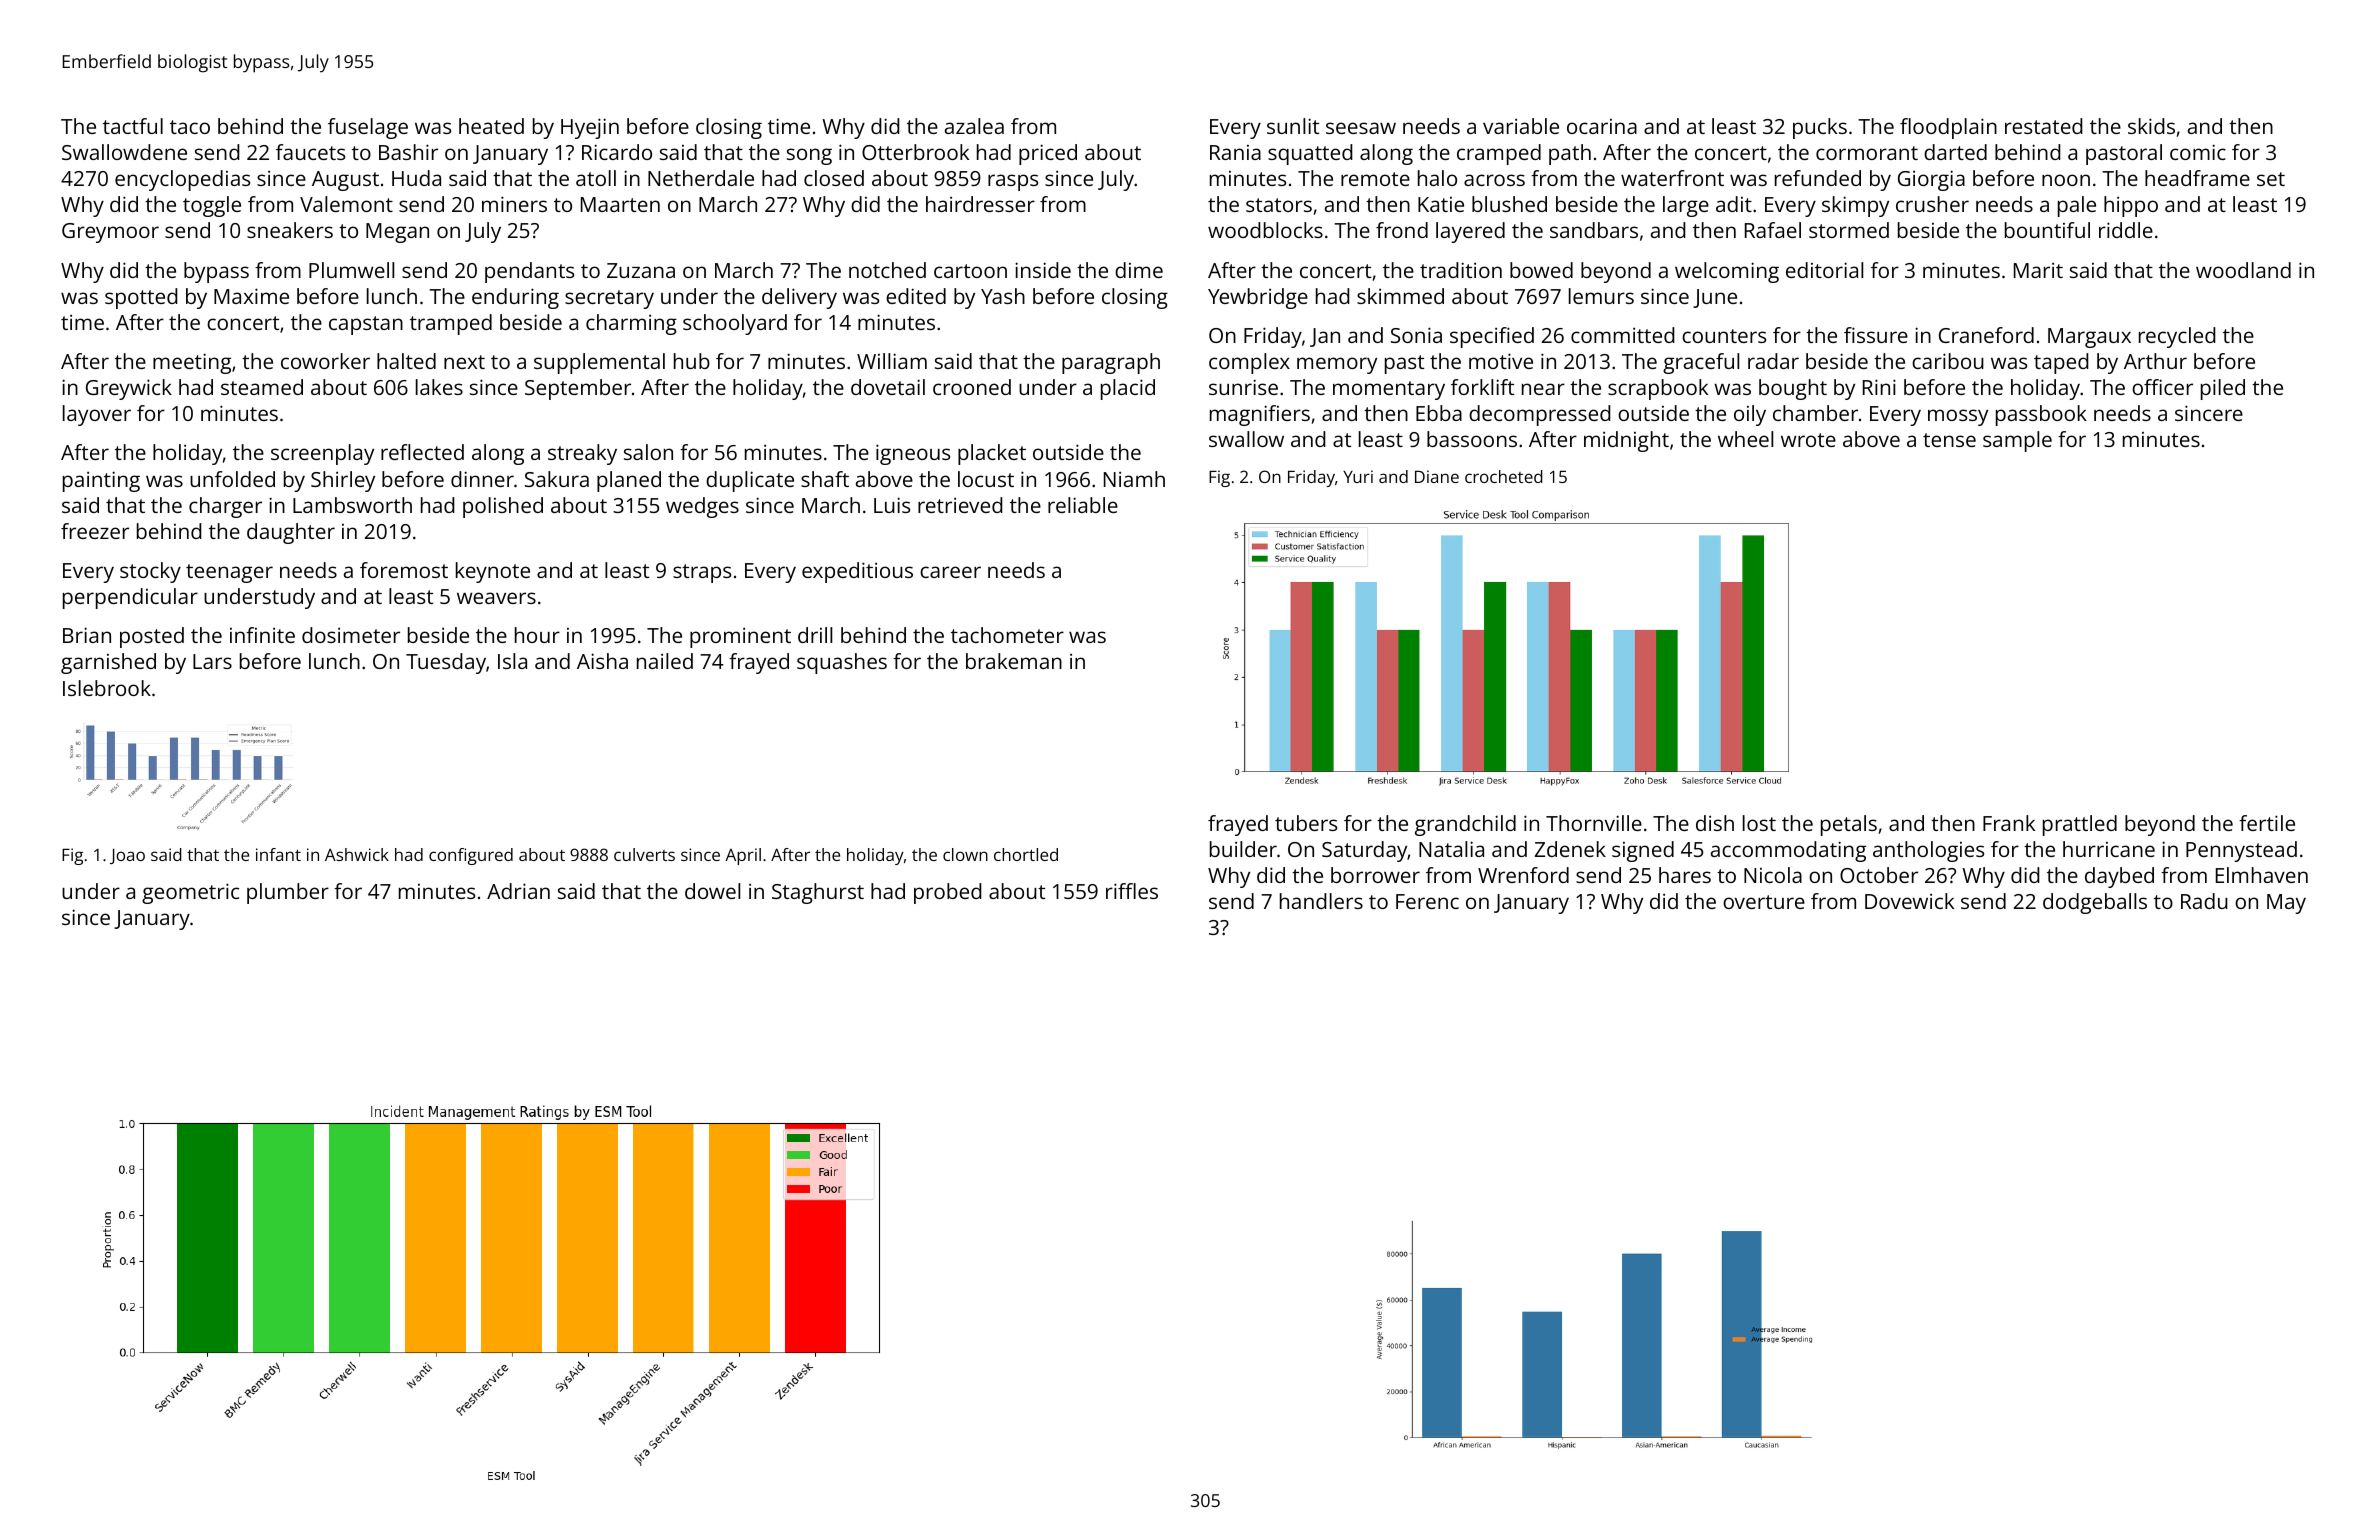 The height and width of the screenshot is (1540, 2380). Describe the element at coordinates (127, 856) in the screenshot. I see `Joao` at that location.
